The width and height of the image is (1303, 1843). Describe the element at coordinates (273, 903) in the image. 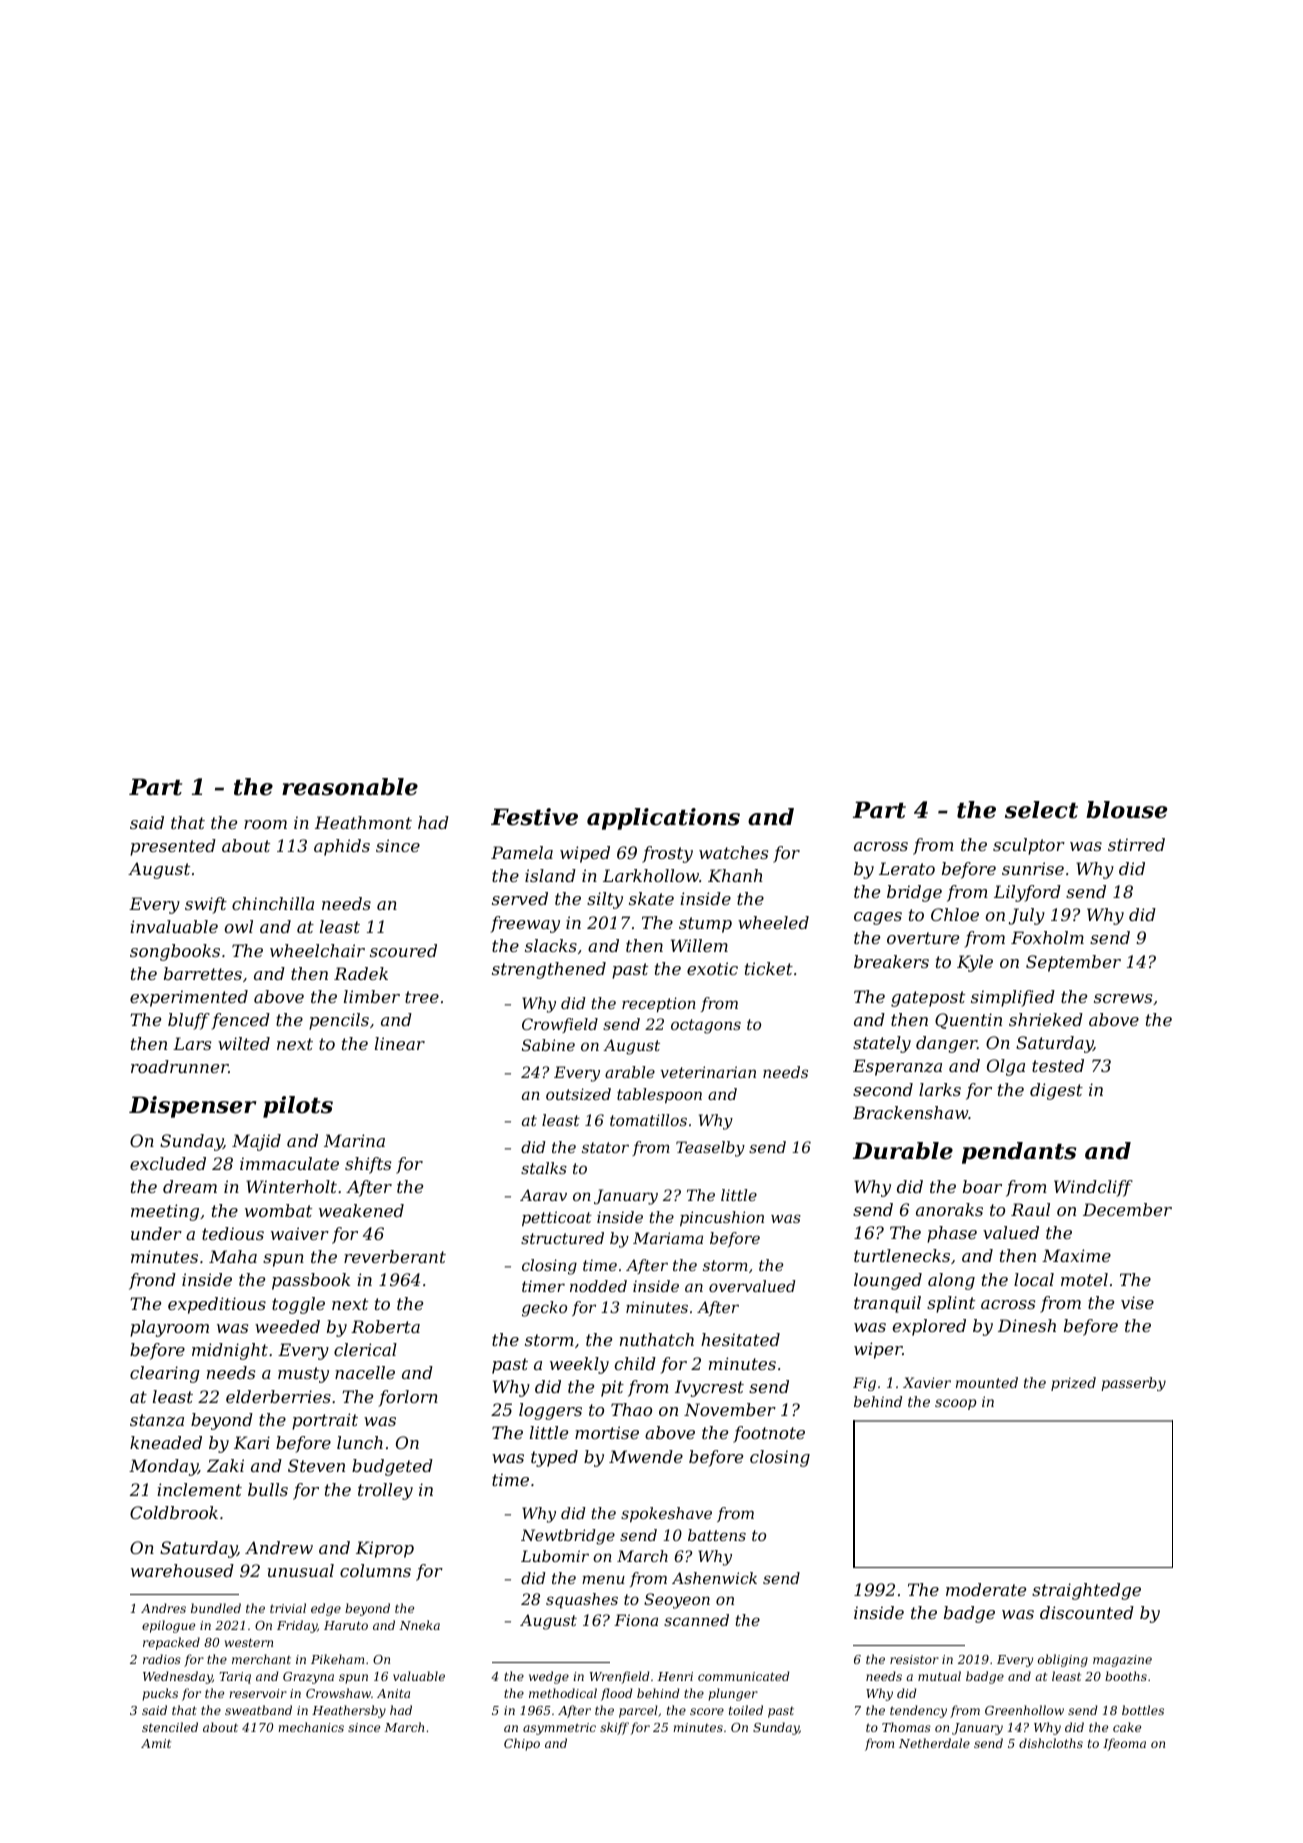

I see `chinchilla` at that location.
